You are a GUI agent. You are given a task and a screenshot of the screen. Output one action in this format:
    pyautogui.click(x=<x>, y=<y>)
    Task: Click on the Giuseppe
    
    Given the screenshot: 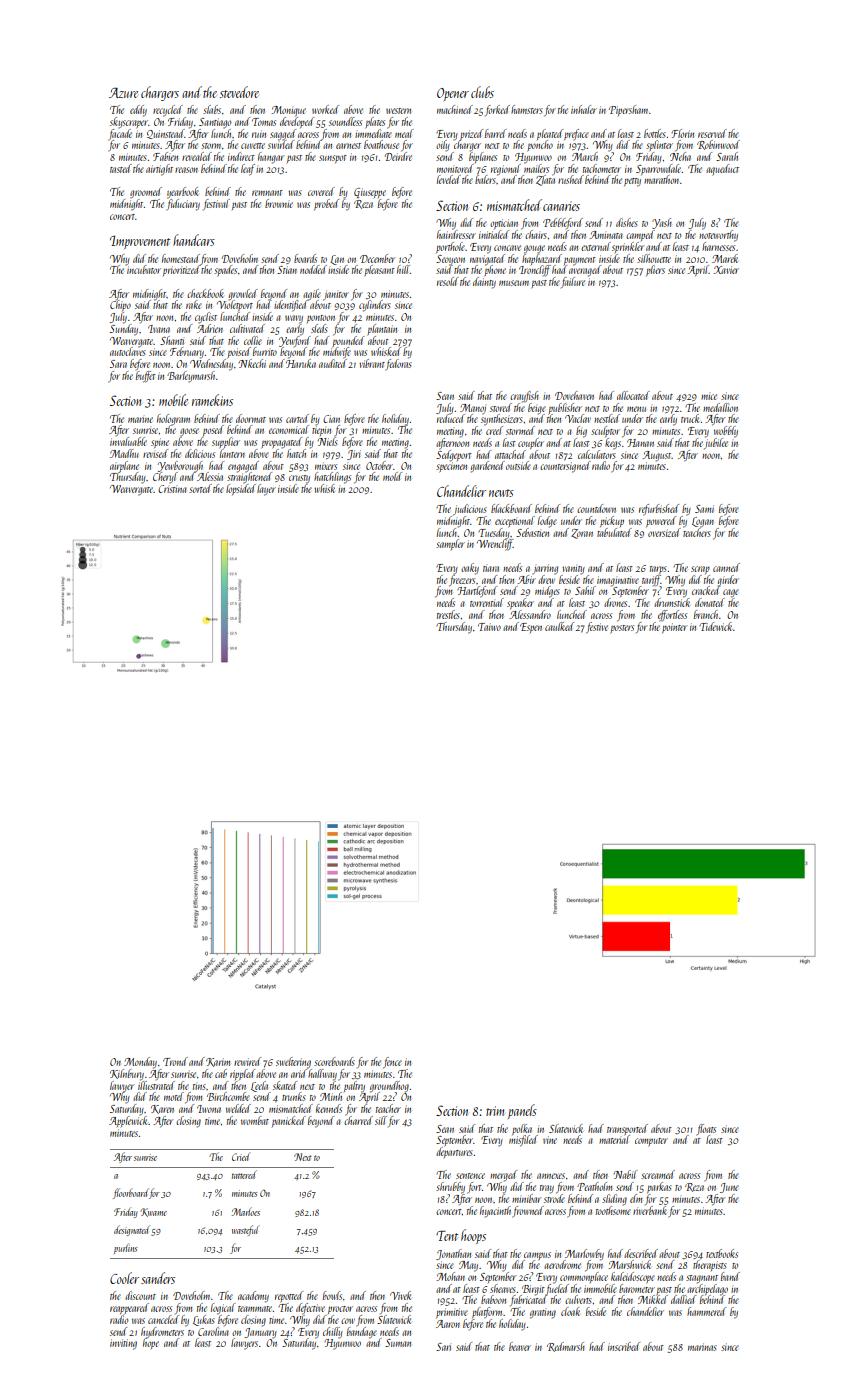 What is the action you would take?
    pyautogui.click(x=370, y=193)
